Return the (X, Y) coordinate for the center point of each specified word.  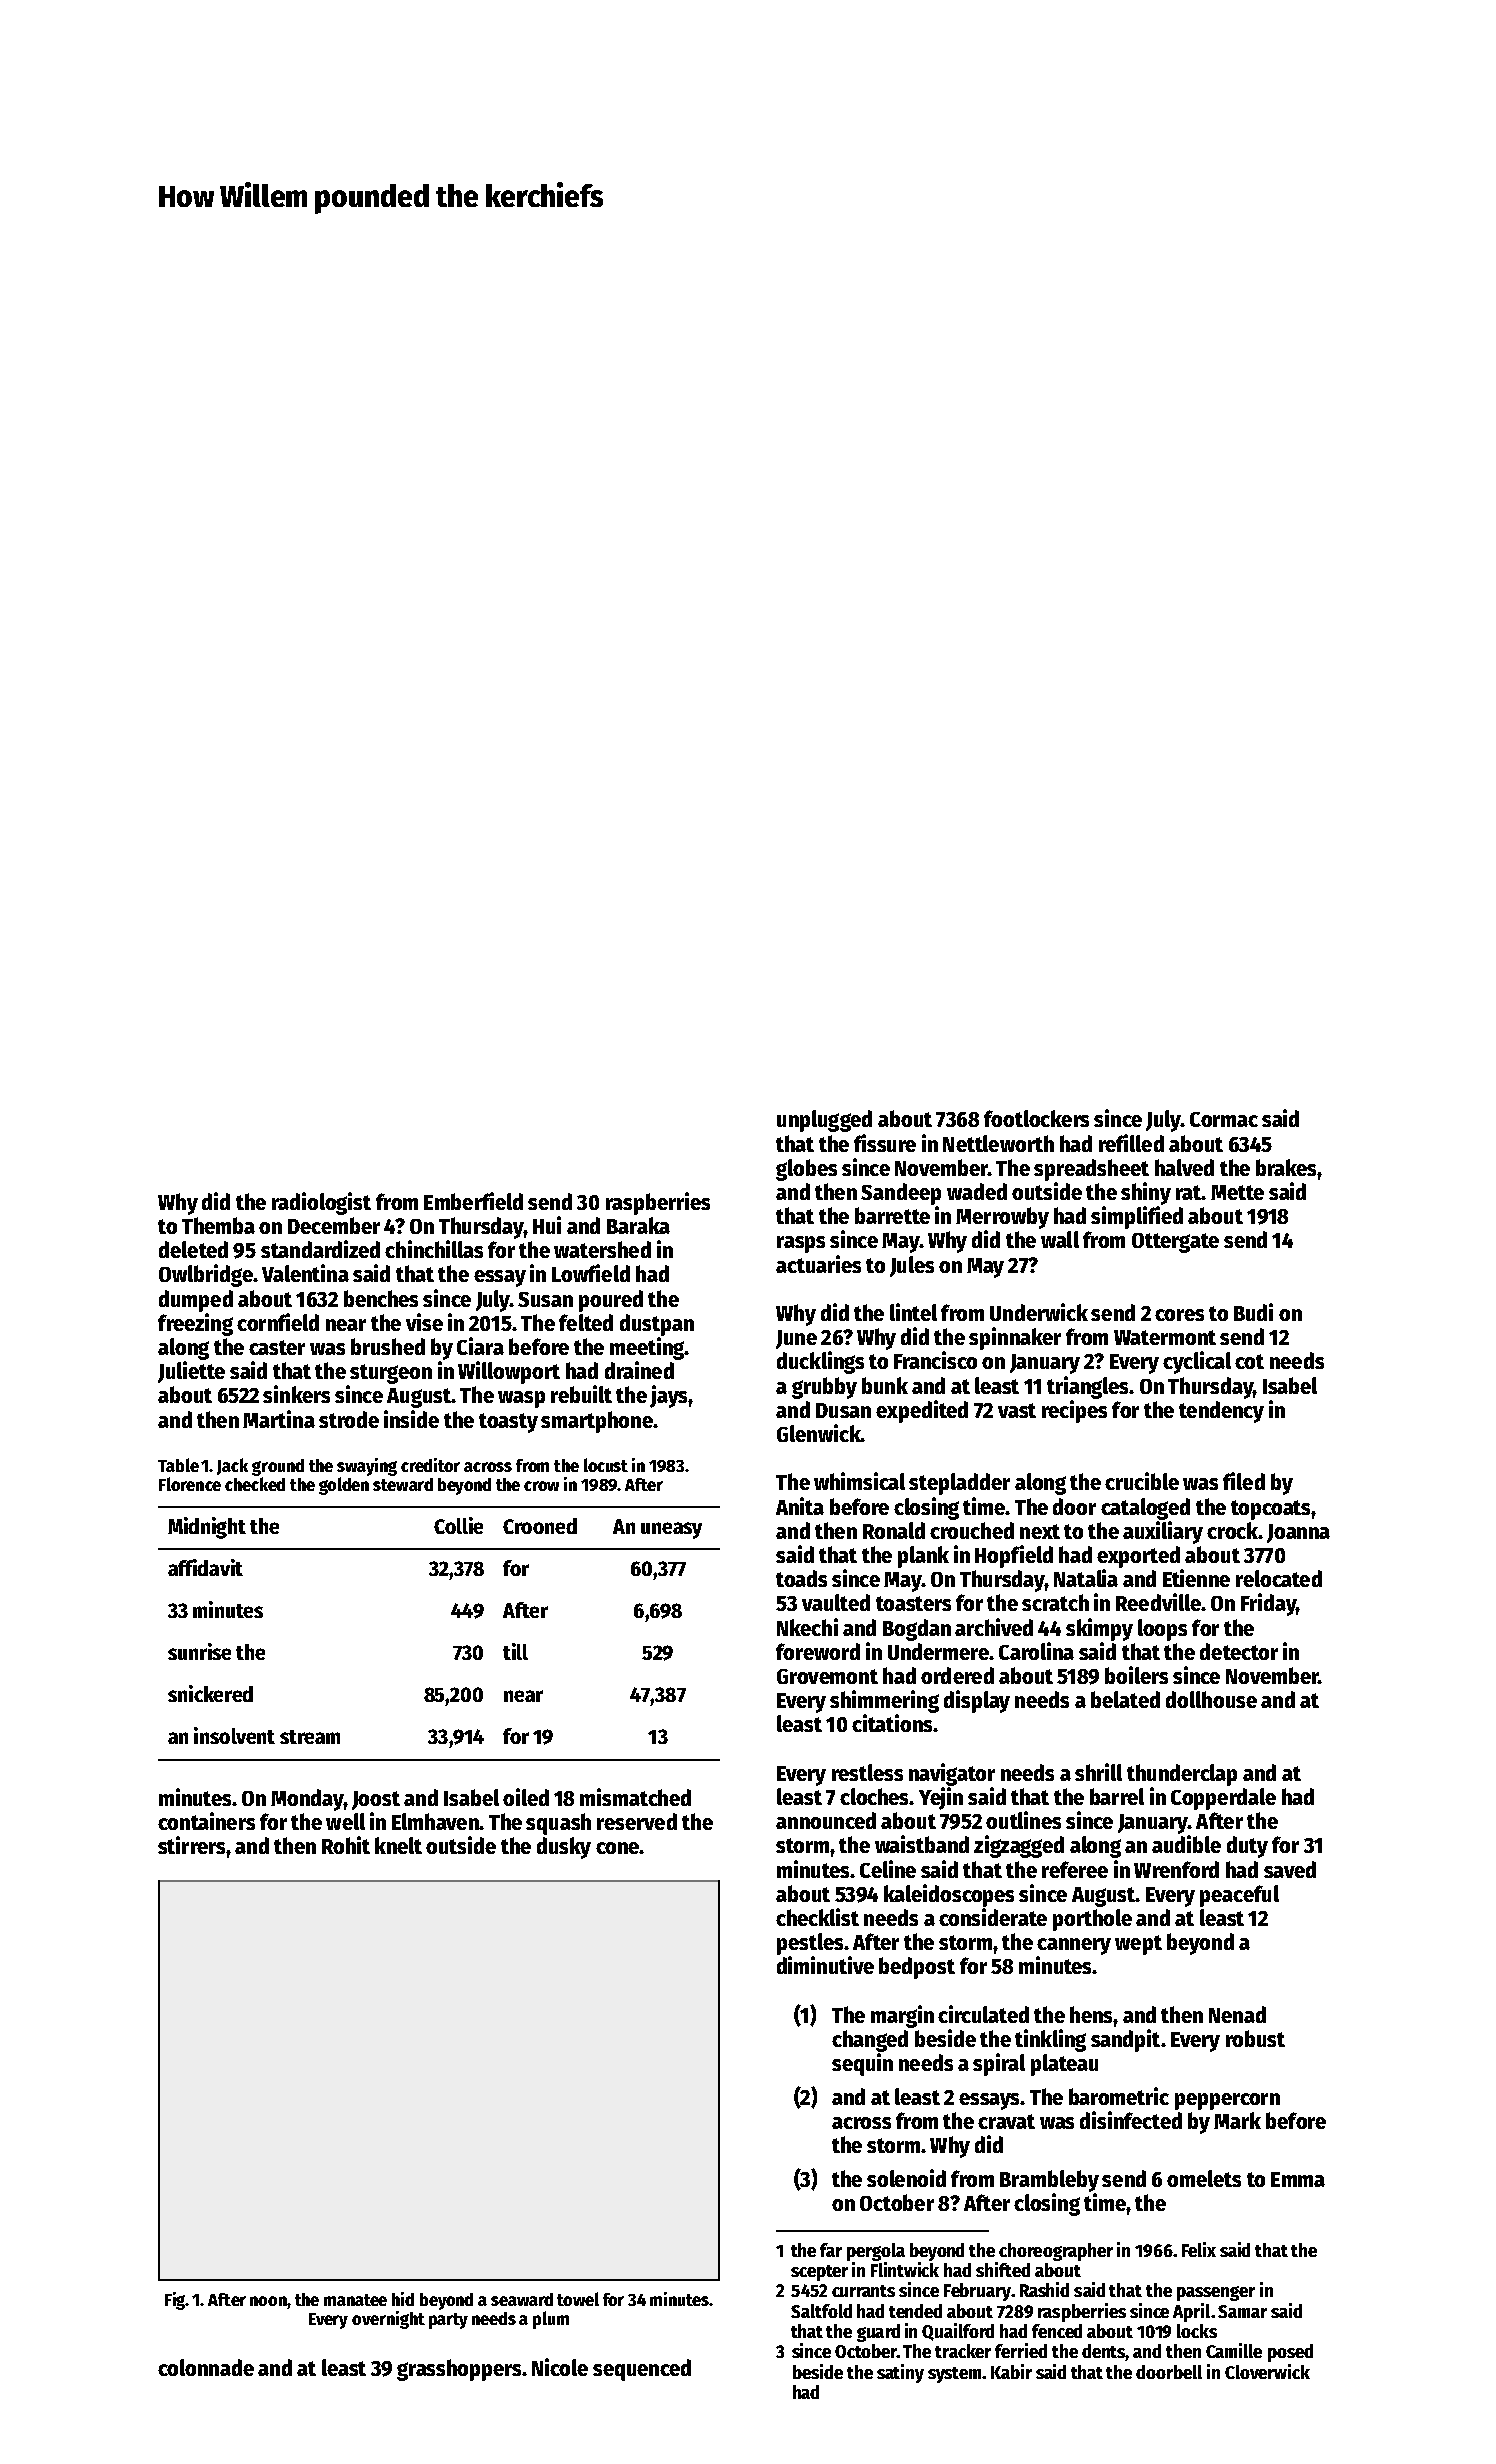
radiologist (321, 1203)
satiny (900, 2373)
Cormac (1224, 1119)
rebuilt (581, 1394)
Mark (1237, 2120)
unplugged (824, 1121)
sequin (862, 2064)
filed (1244, 1481)
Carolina (1036, 1651)
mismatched (635, 1797)
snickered (210, 1693)
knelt (398, 1845)
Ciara (480, 1346)
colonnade (206, 2367)
